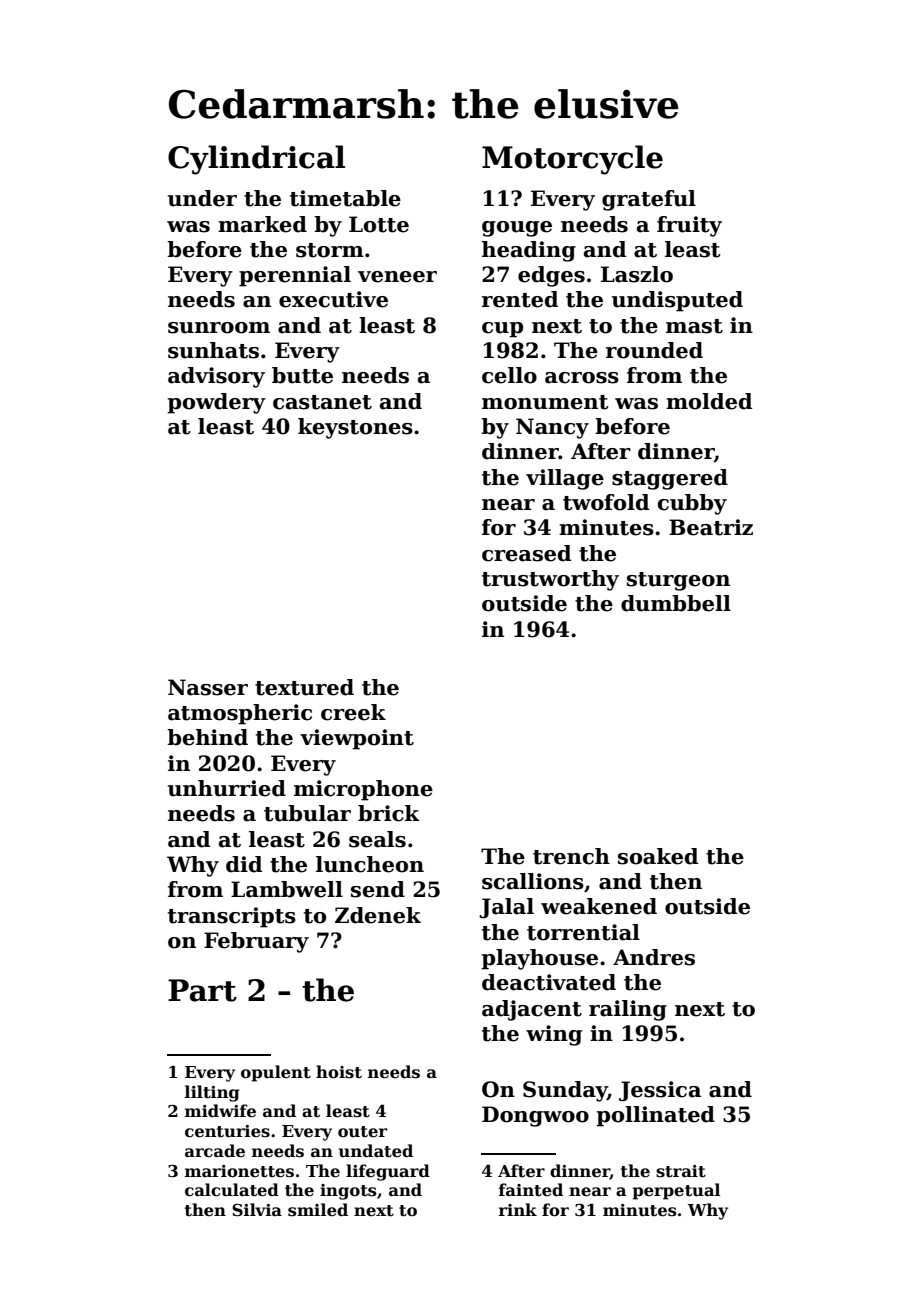 This image has height=1311, width=924. I want to click on grateful, so click(649, 200).
